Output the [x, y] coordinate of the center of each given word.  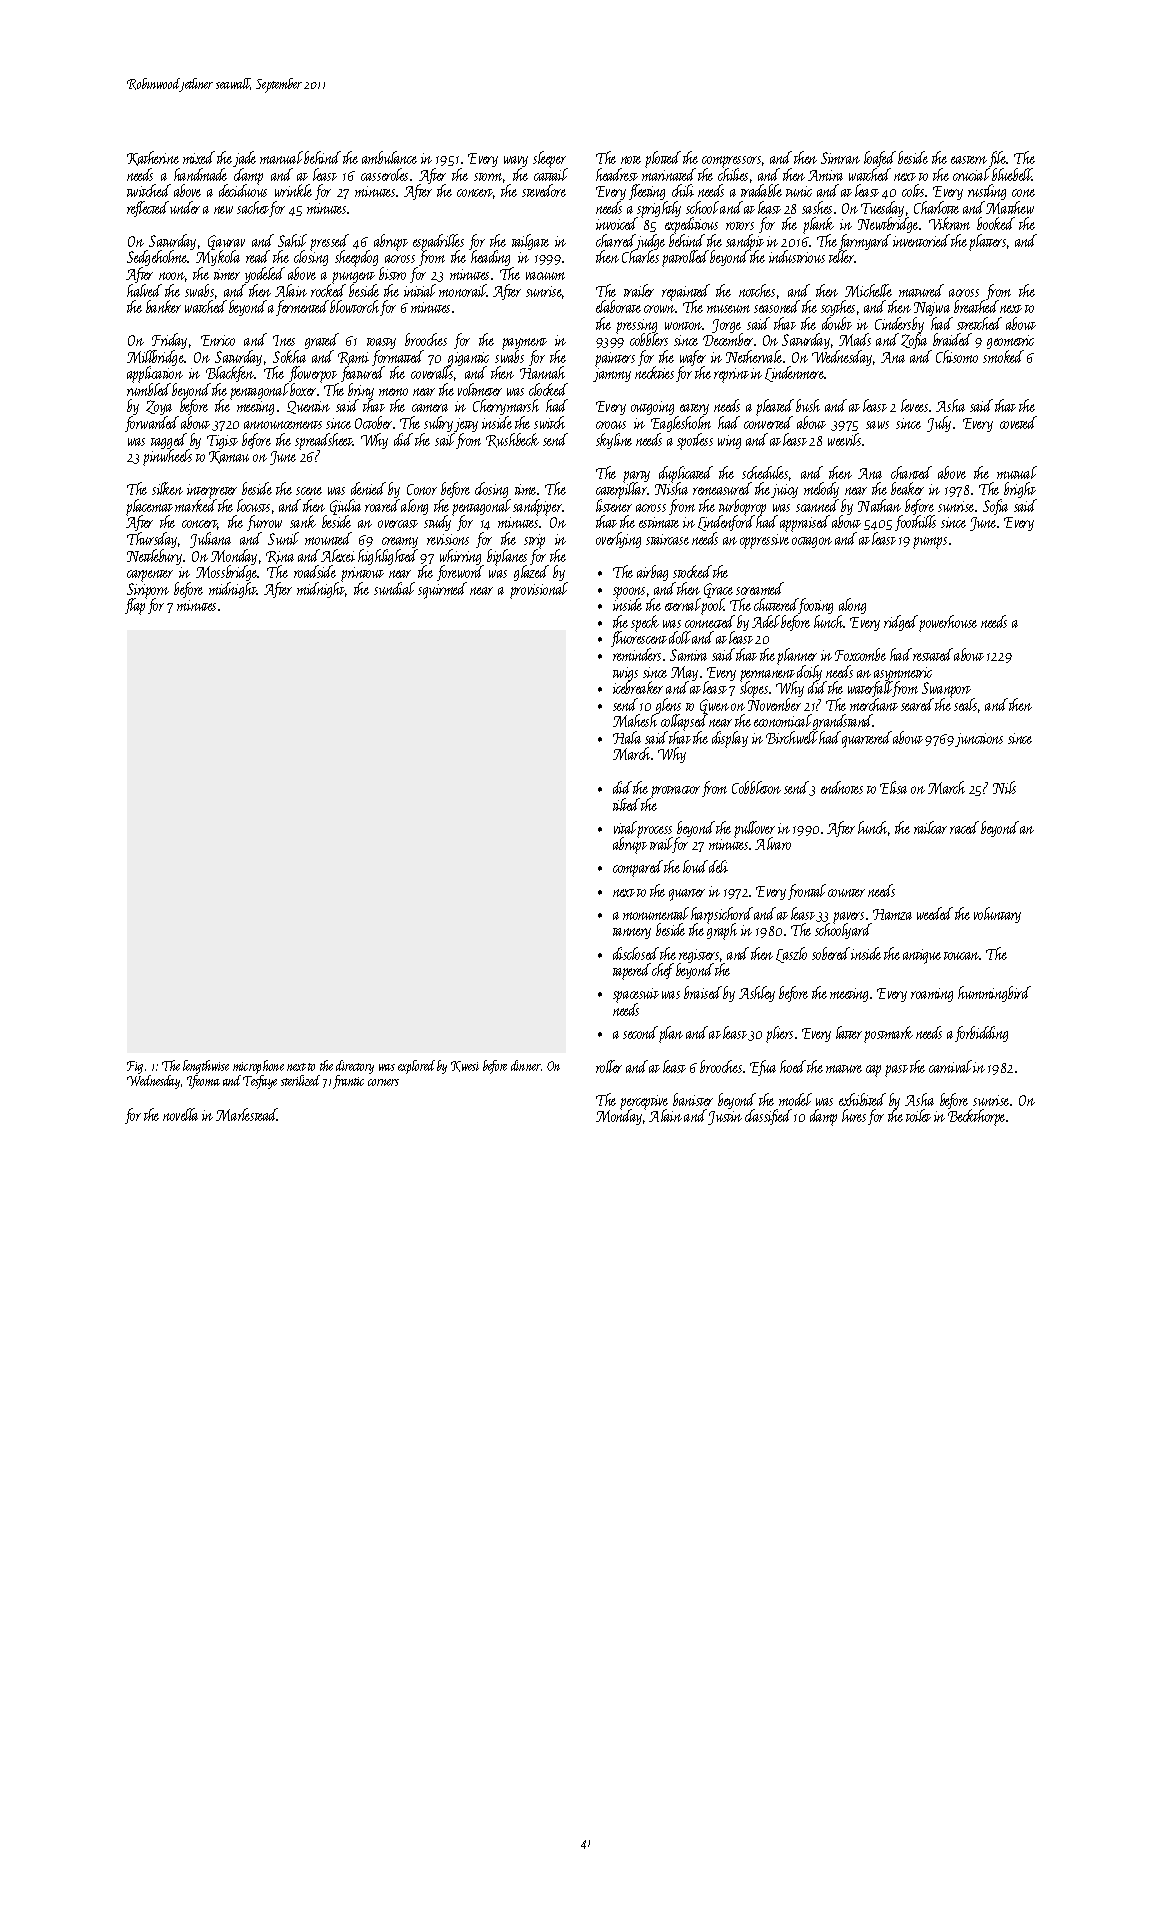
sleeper [549, 159]
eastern [969, 160]
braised [703, 992]
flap [135, 607]
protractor [675, 792]
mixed [199, 157]
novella [180, 1114]
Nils [1004, 787]
